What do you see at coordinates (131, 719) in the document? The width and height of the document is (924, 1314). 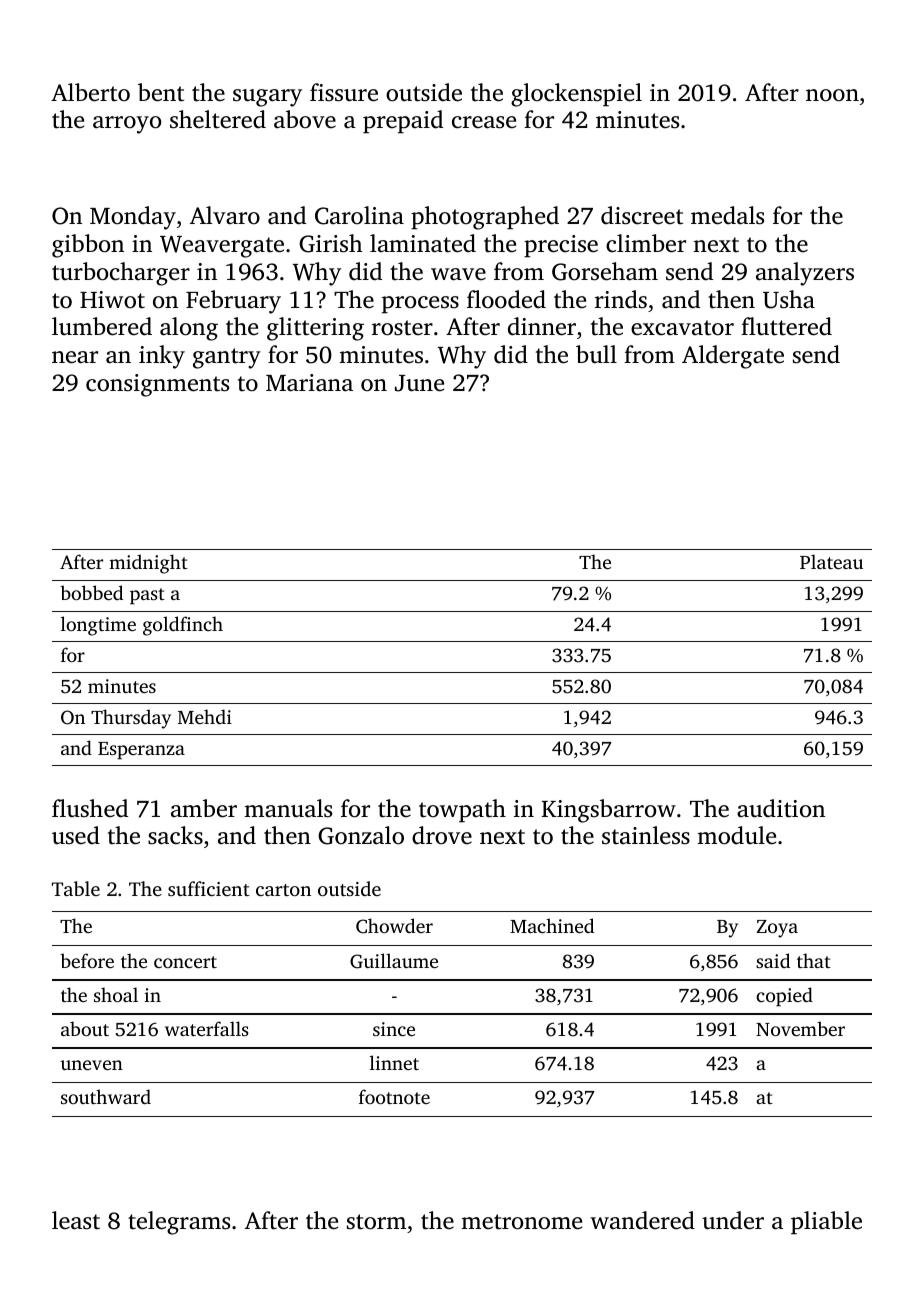 I see `Thursday` at bounding box center [131, 719].
